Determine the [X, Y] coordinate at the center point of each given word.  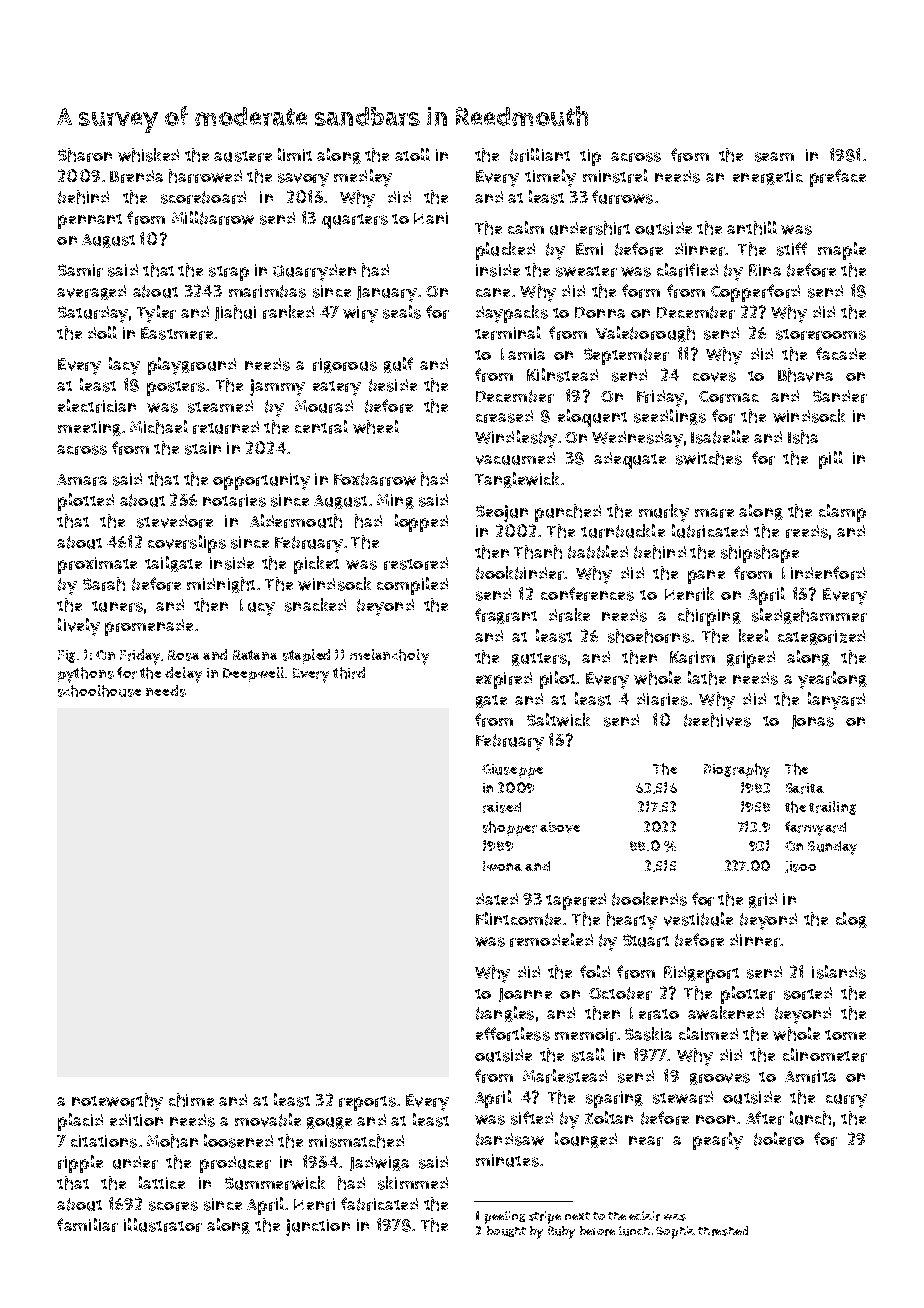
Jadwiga [379, 1163]
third [349, 673]
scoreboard [203, 197]
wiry [360, 314]
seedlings [670, 417]
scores [173, 1206]
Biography [737, 770]
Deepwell [253, 674]
